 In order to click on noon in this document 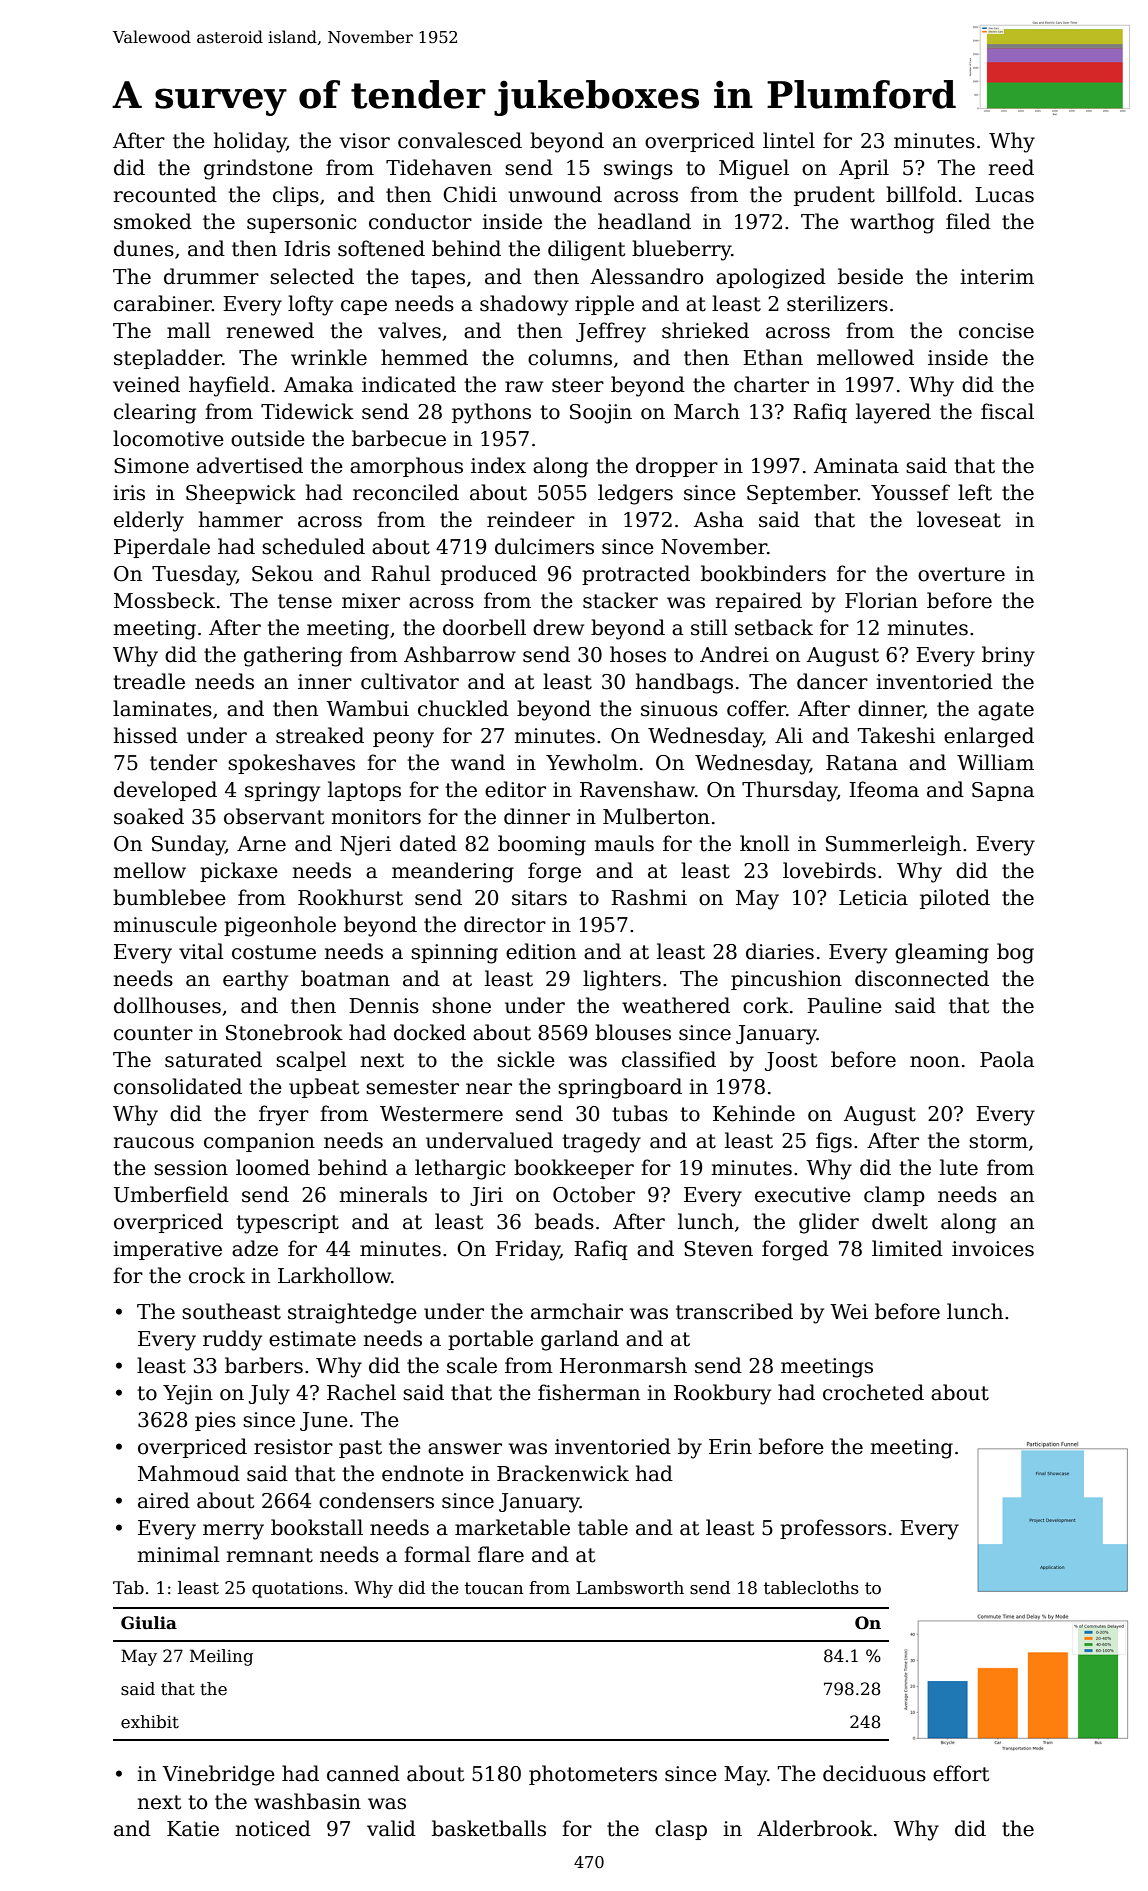, I will do `click(935, 1062)`.
